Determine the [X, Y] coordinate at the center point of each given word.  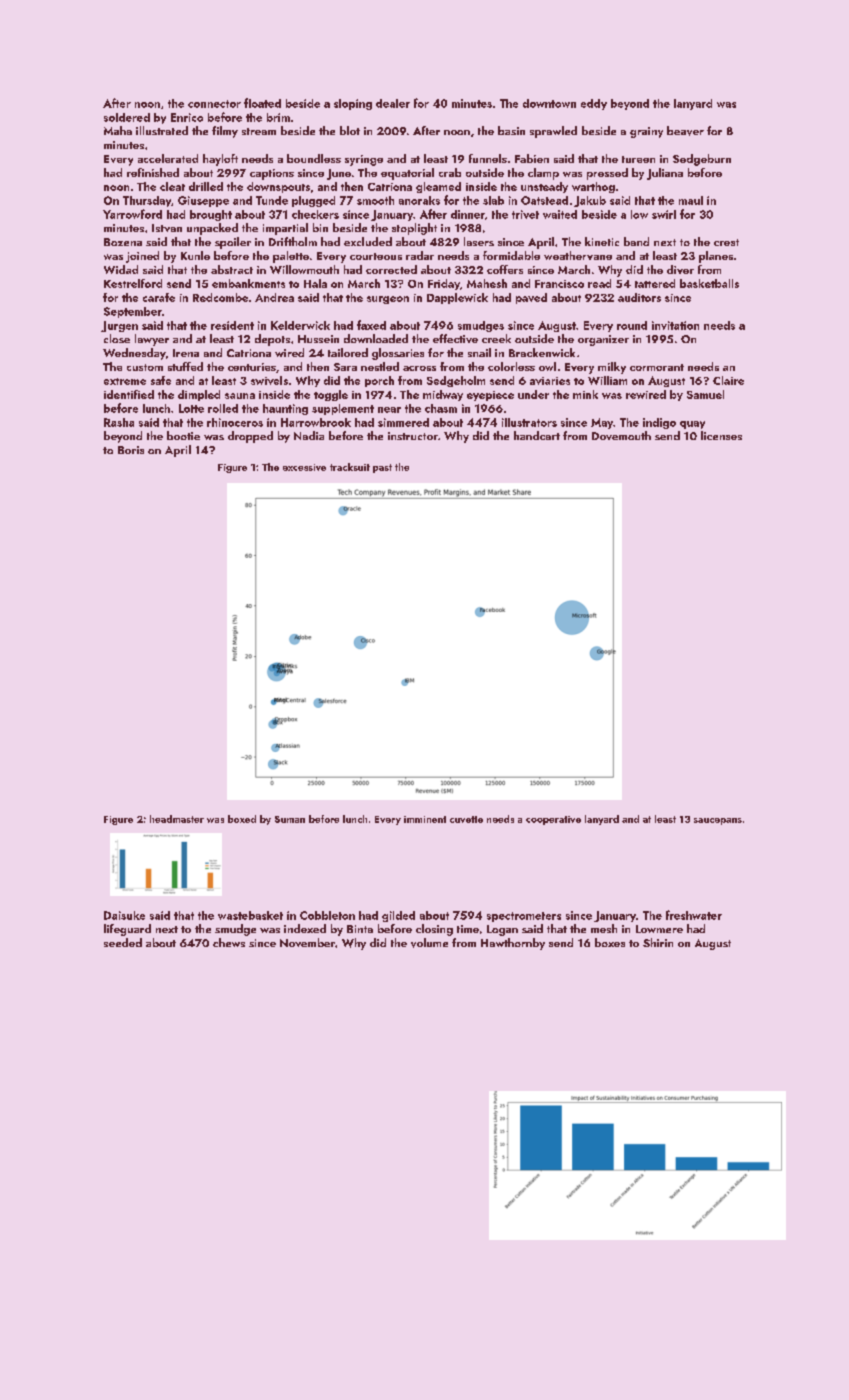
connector [214, 104]
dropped [250, 437]
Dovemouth [621, 435]
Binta [360, 929]
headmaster [177, 819]
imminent [425, 819]
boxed [242, 819]
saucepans [718, 821]
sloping [353, 104]
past [382, 468]
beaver [685, 131]
